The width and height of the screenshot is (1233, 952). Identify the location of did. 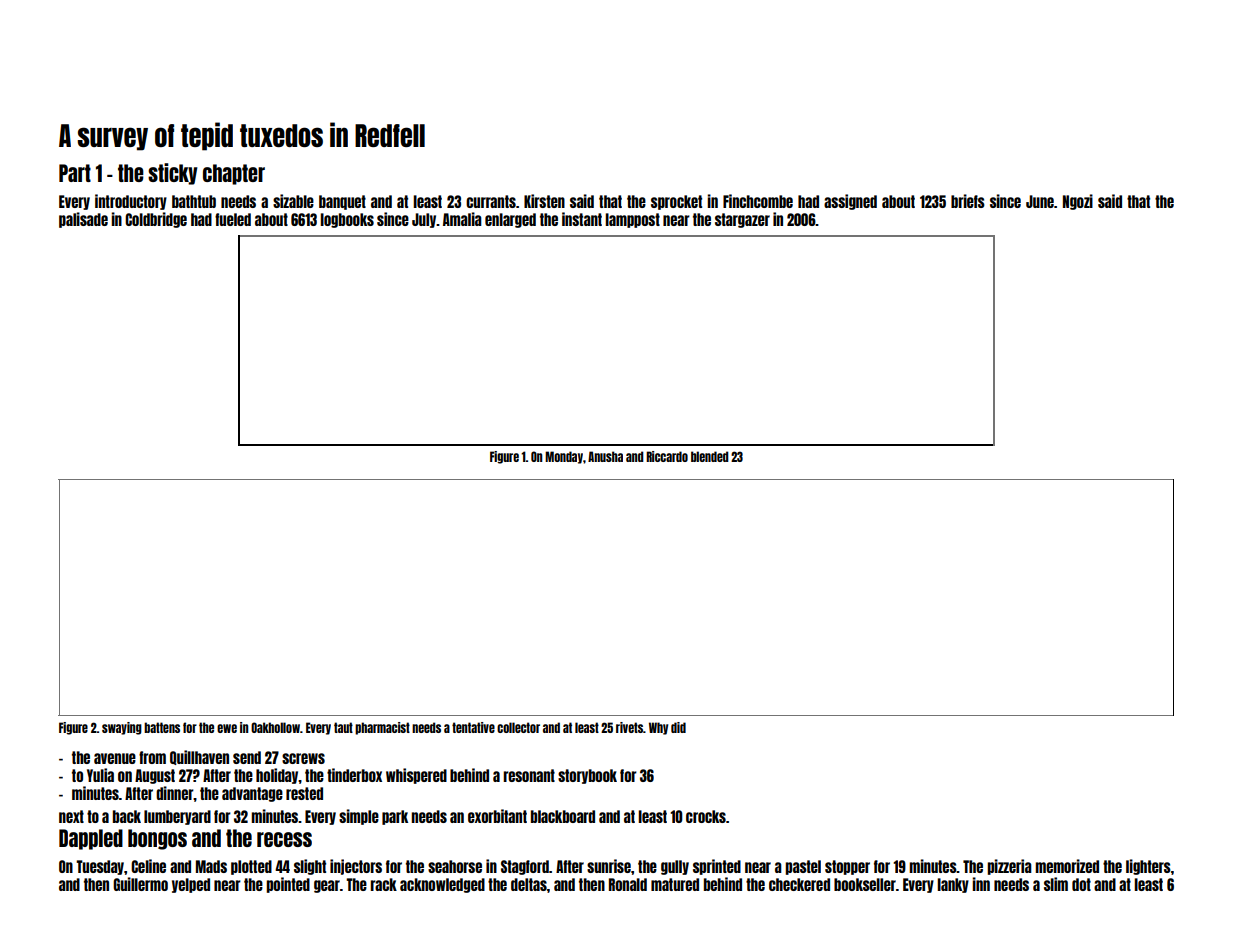
(678, 727).
